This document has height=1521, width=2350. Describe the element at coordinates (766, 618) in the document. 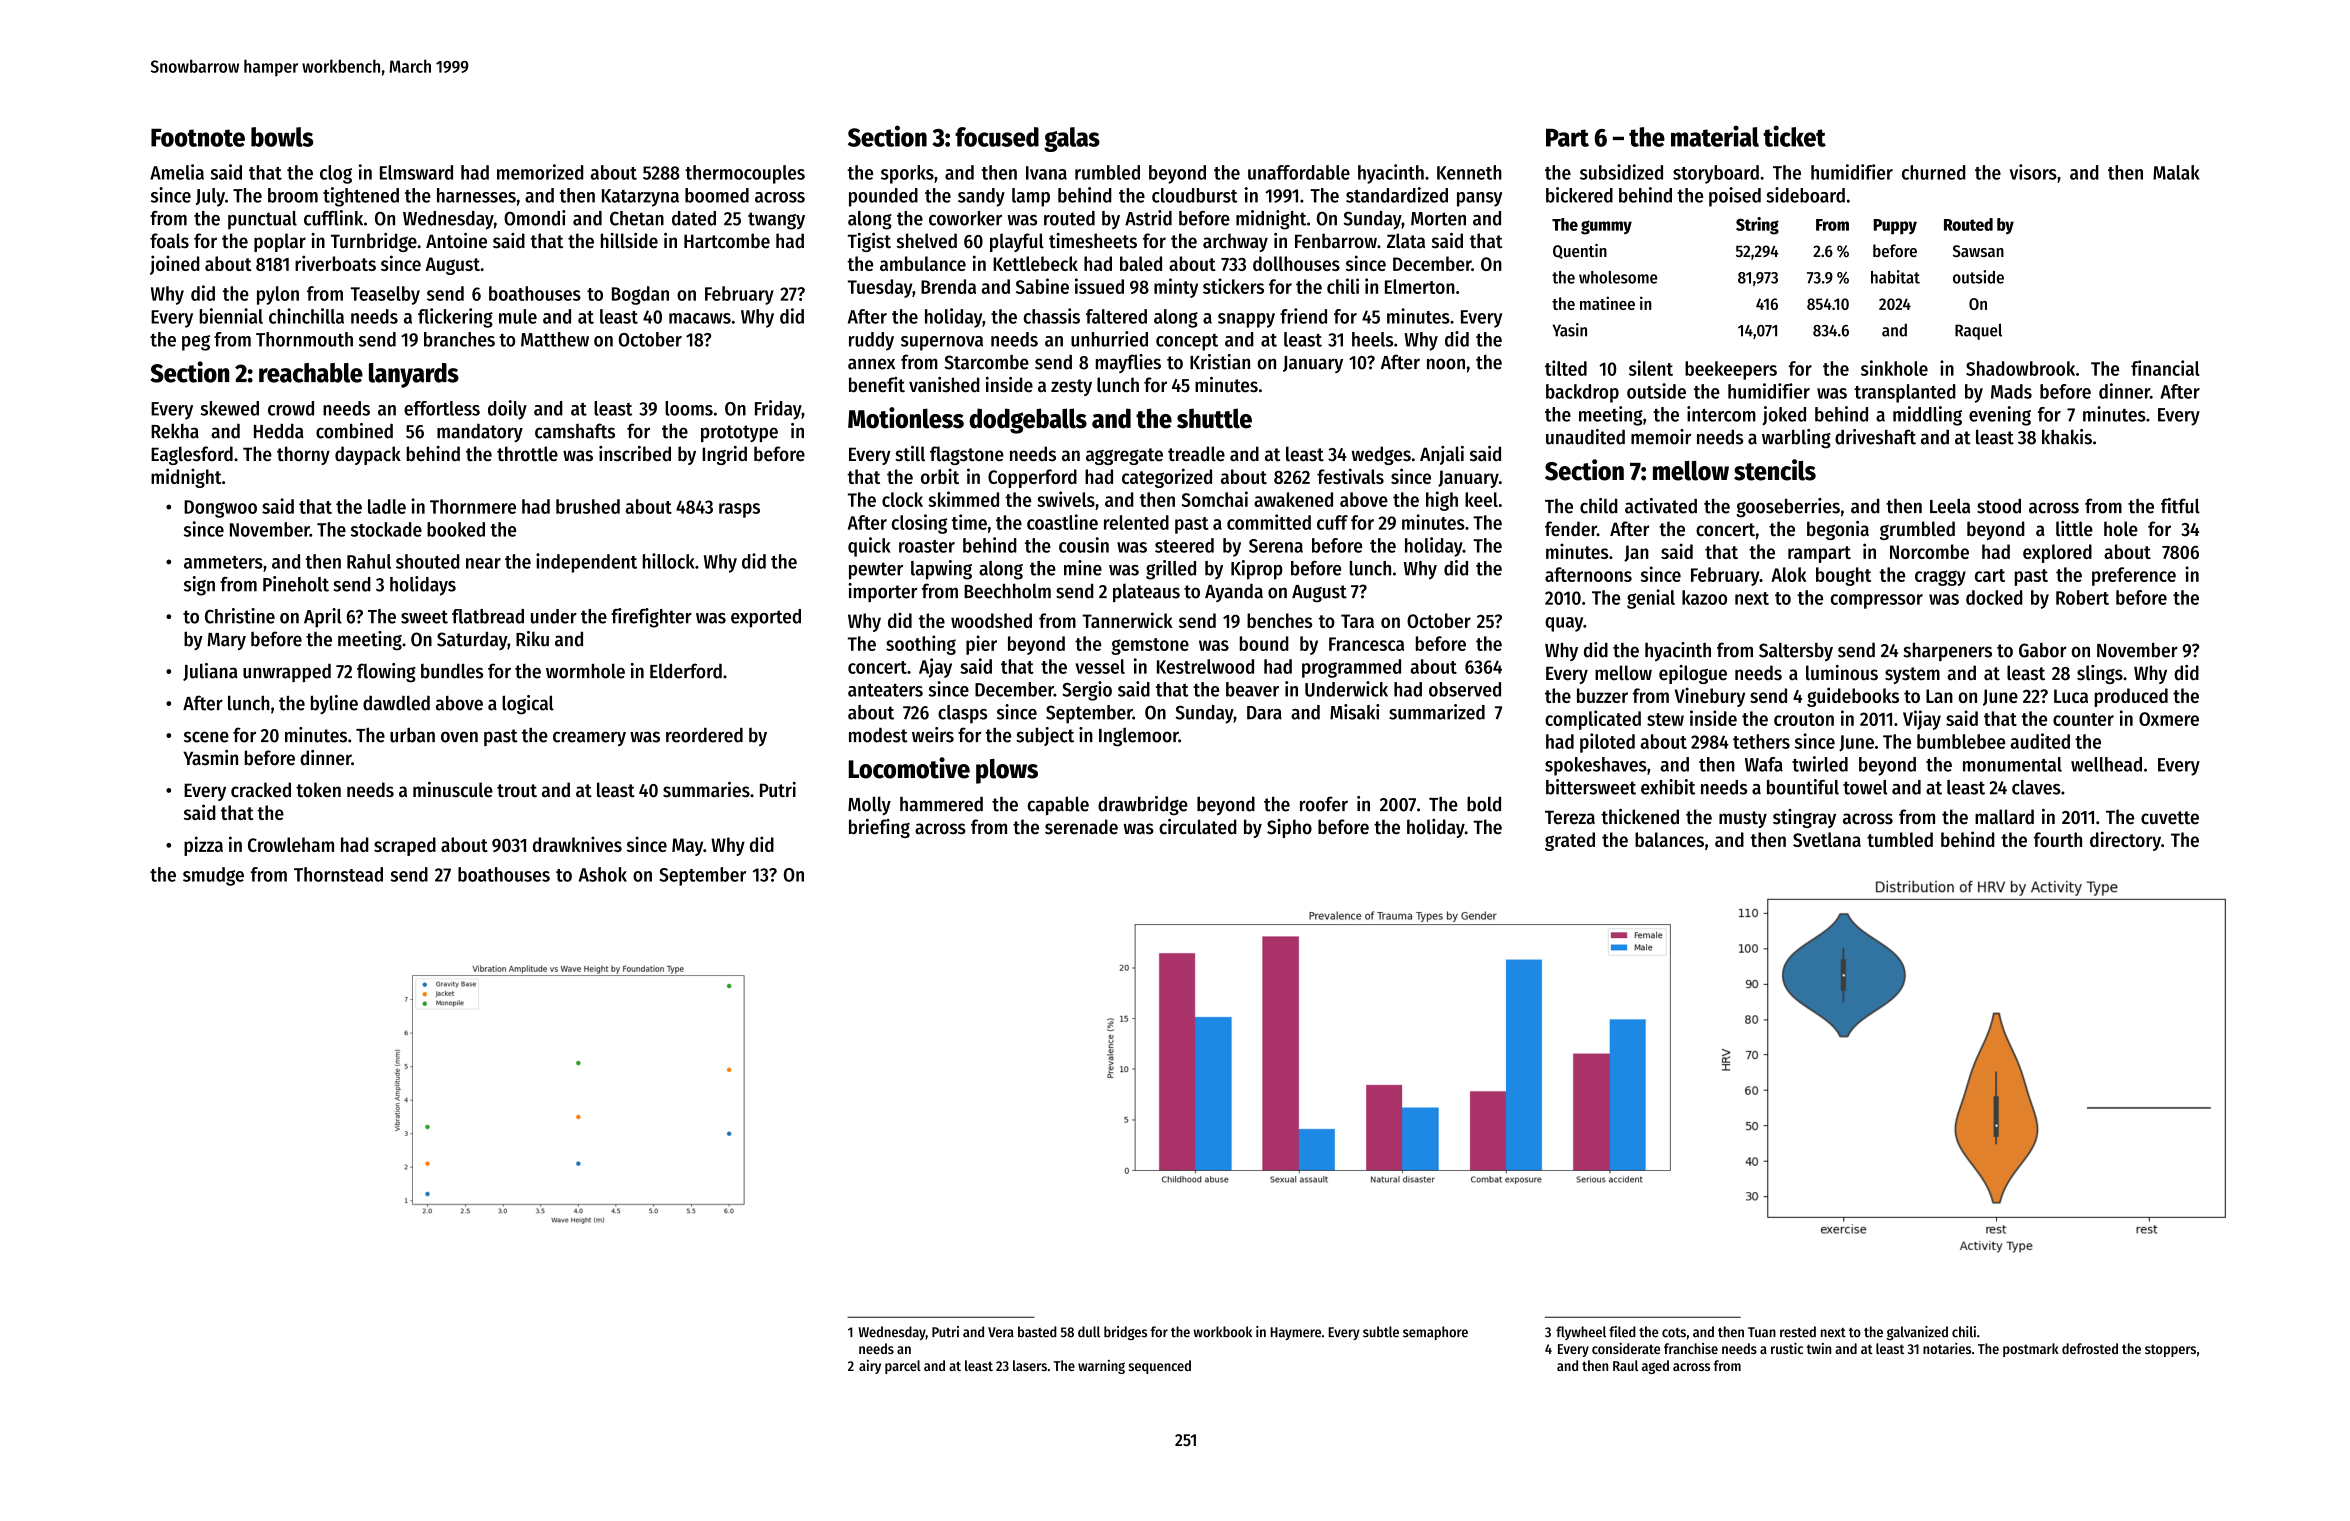

I see `exported` at that location.
